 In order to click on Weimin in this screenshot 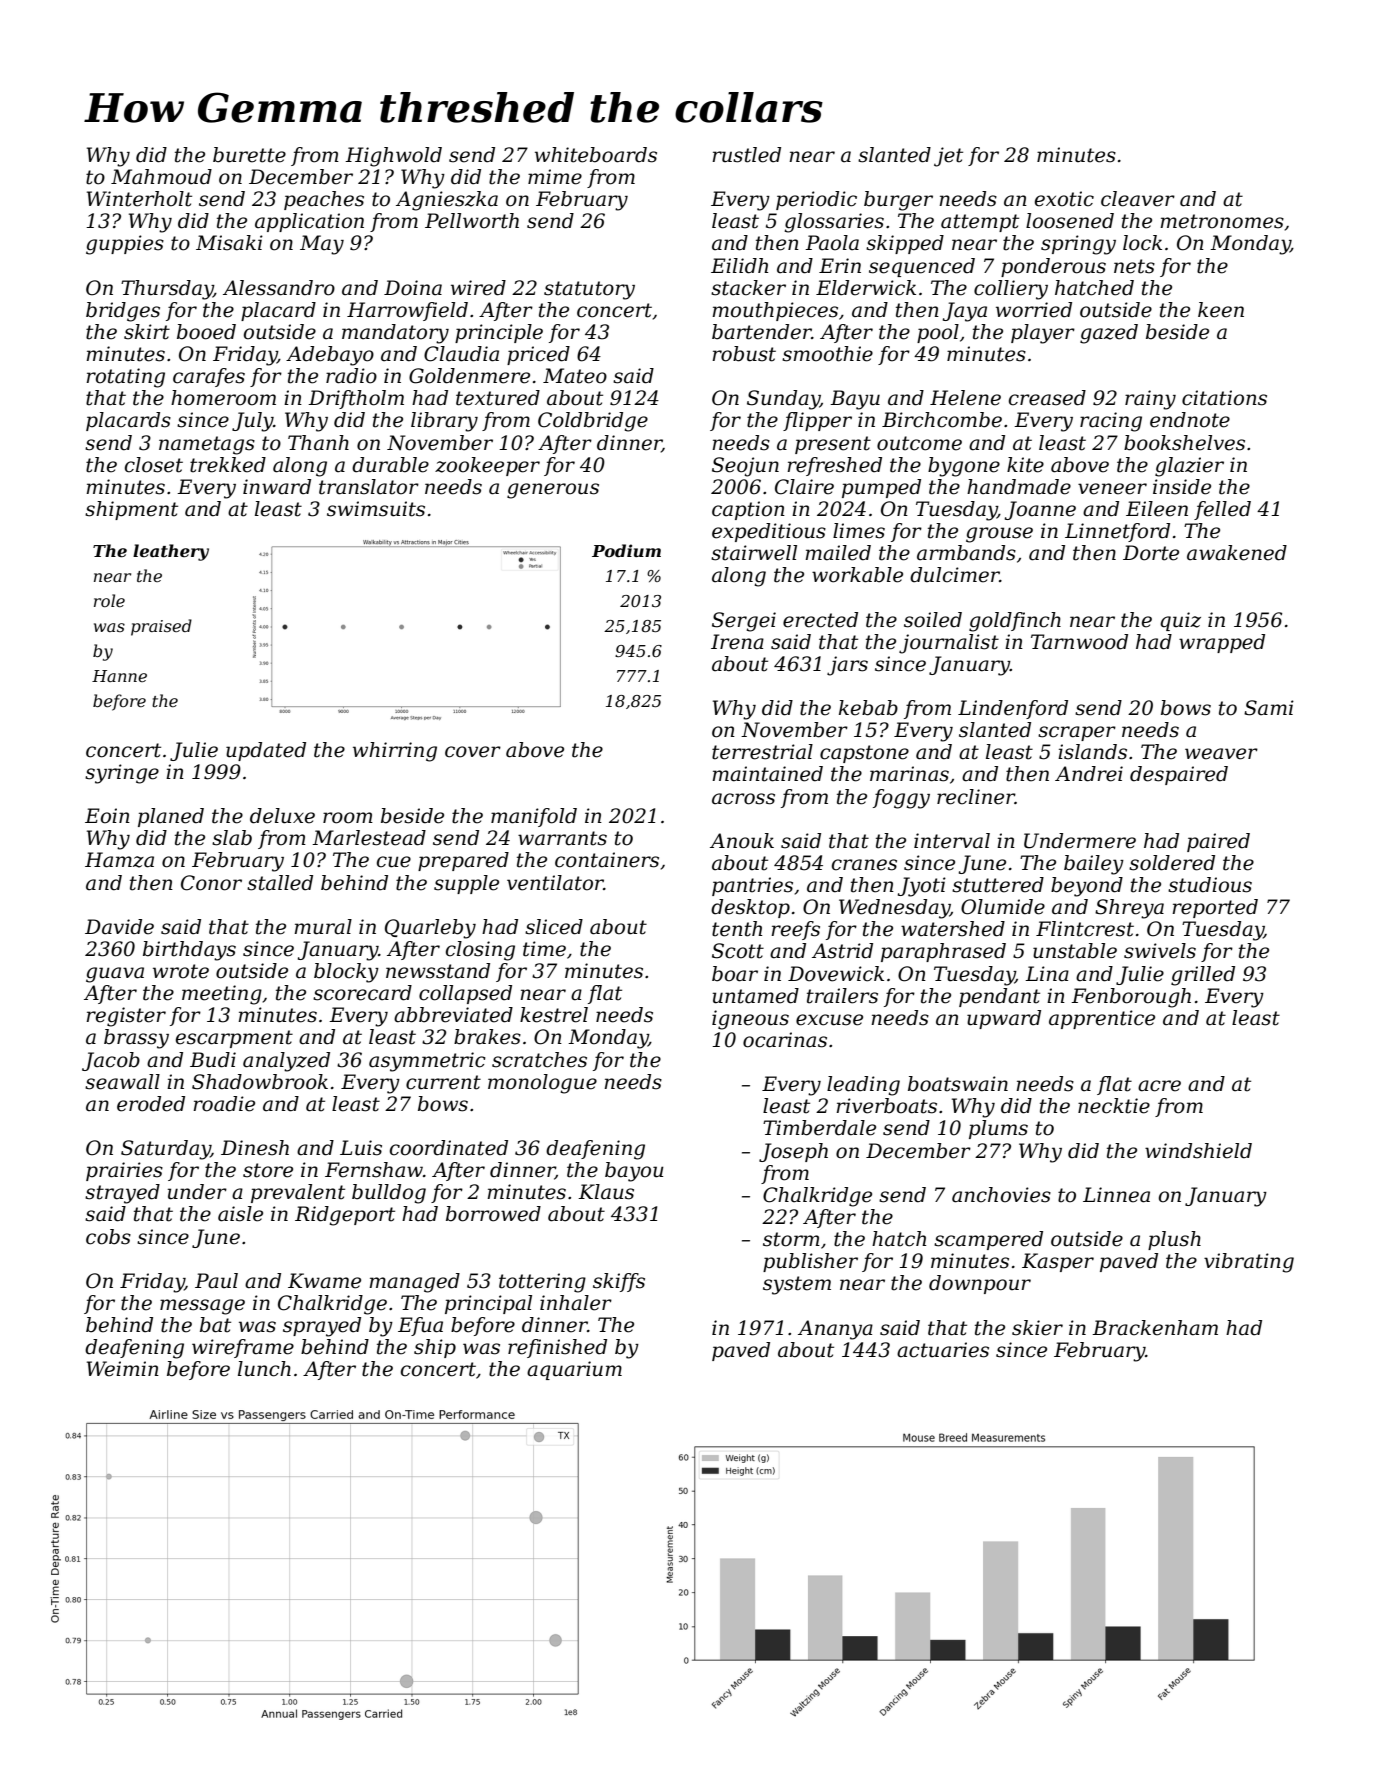, I will do `click(123, 1369)`.
